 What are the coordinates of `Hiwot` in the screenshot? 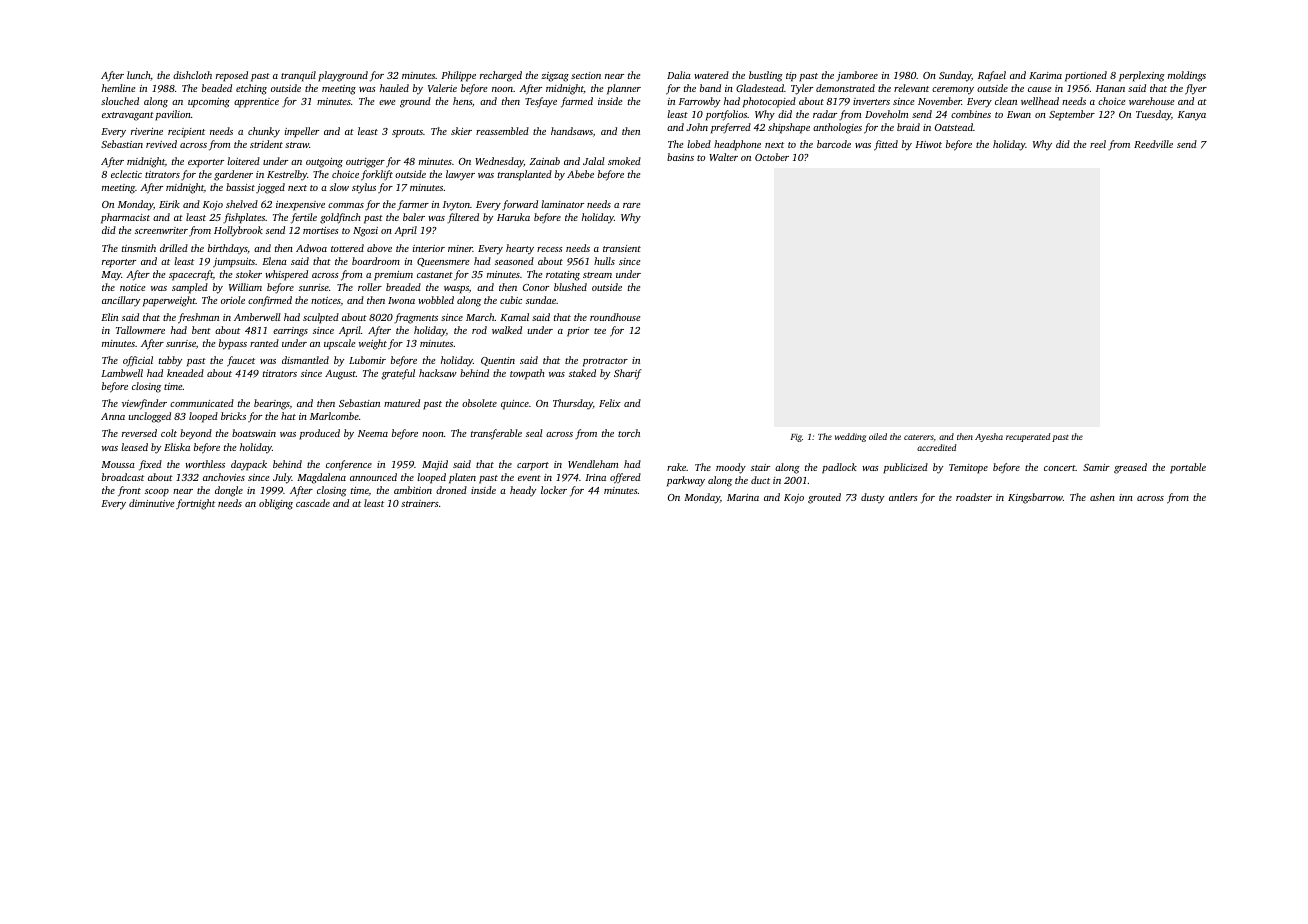 It's located at (928, 144).
